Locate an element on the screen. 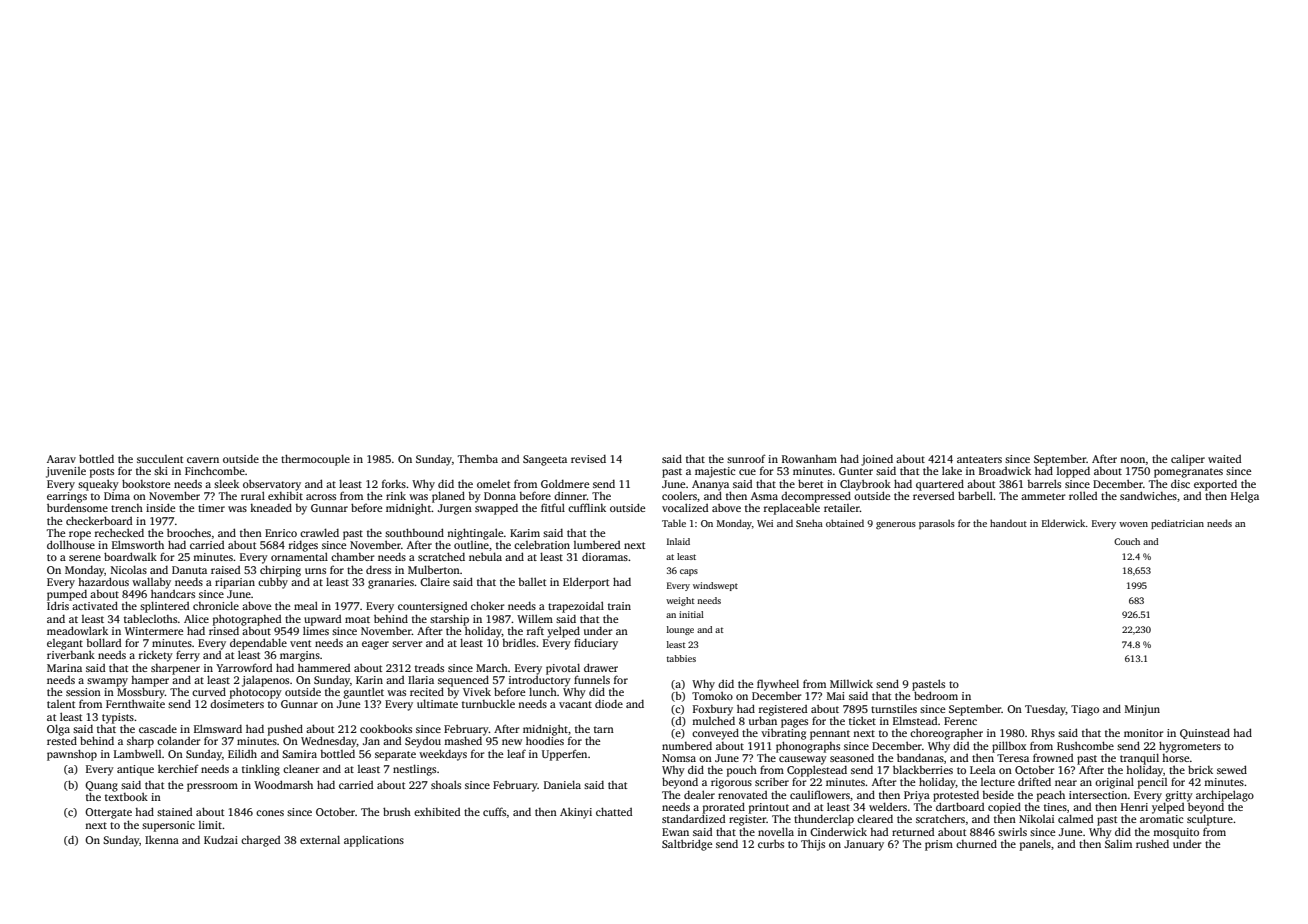 The width and height of the screenshot is (1308, 924). cue is located at coordinates (747, 472).
